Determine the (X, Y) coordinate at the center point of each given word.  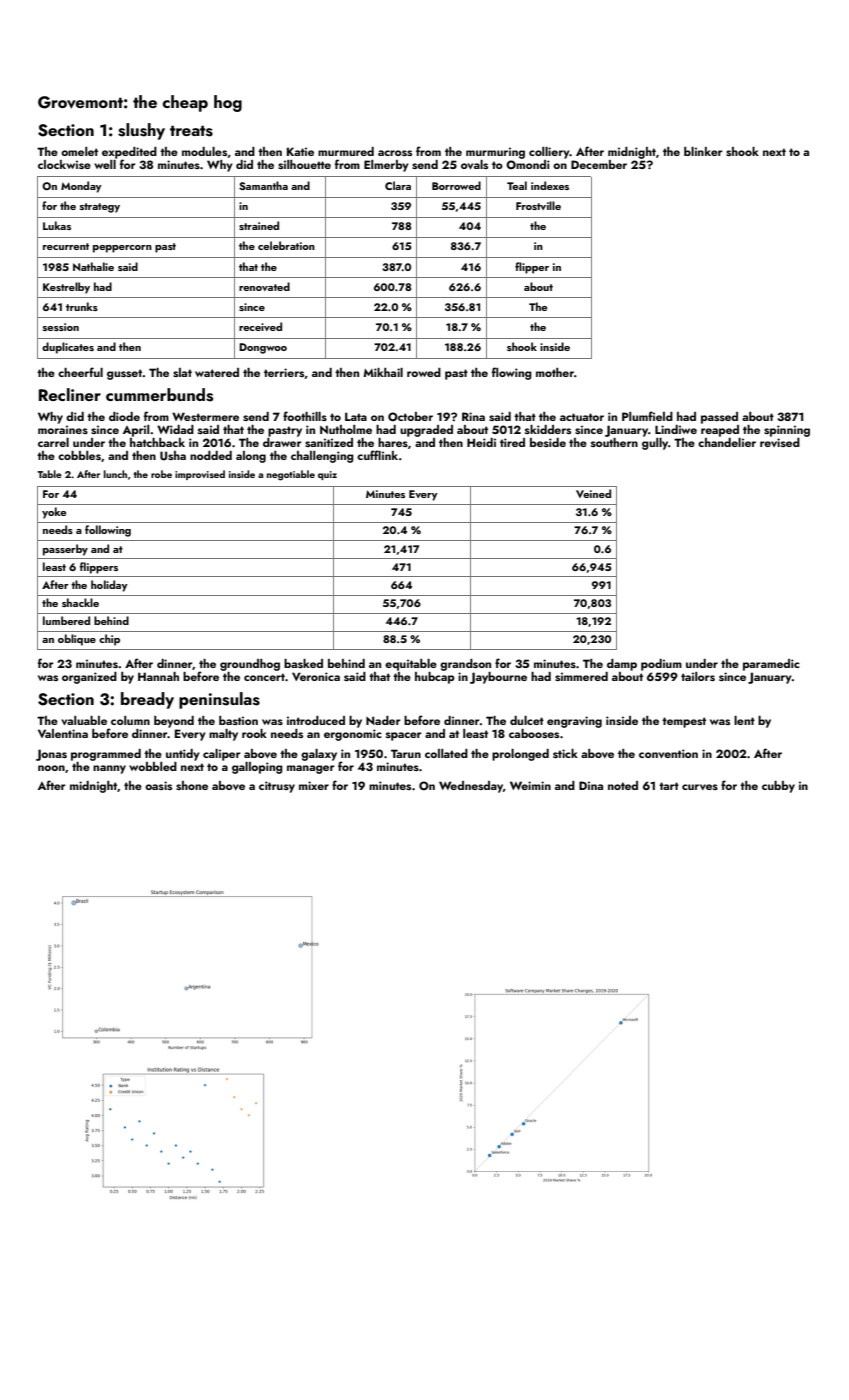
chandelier (727, 442)
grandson (465, 665)
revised (780, 442)
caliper (221, 755)
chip (109, 640)
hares (393, 442)
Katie (300, 151)
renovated (264, 286)
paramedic (771, 665)
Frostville (538, 205)
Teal (517, 185)
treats (191, 131)
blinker (703, 151)
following (108, 531)
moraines (63, 429)
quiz (327, 475)
